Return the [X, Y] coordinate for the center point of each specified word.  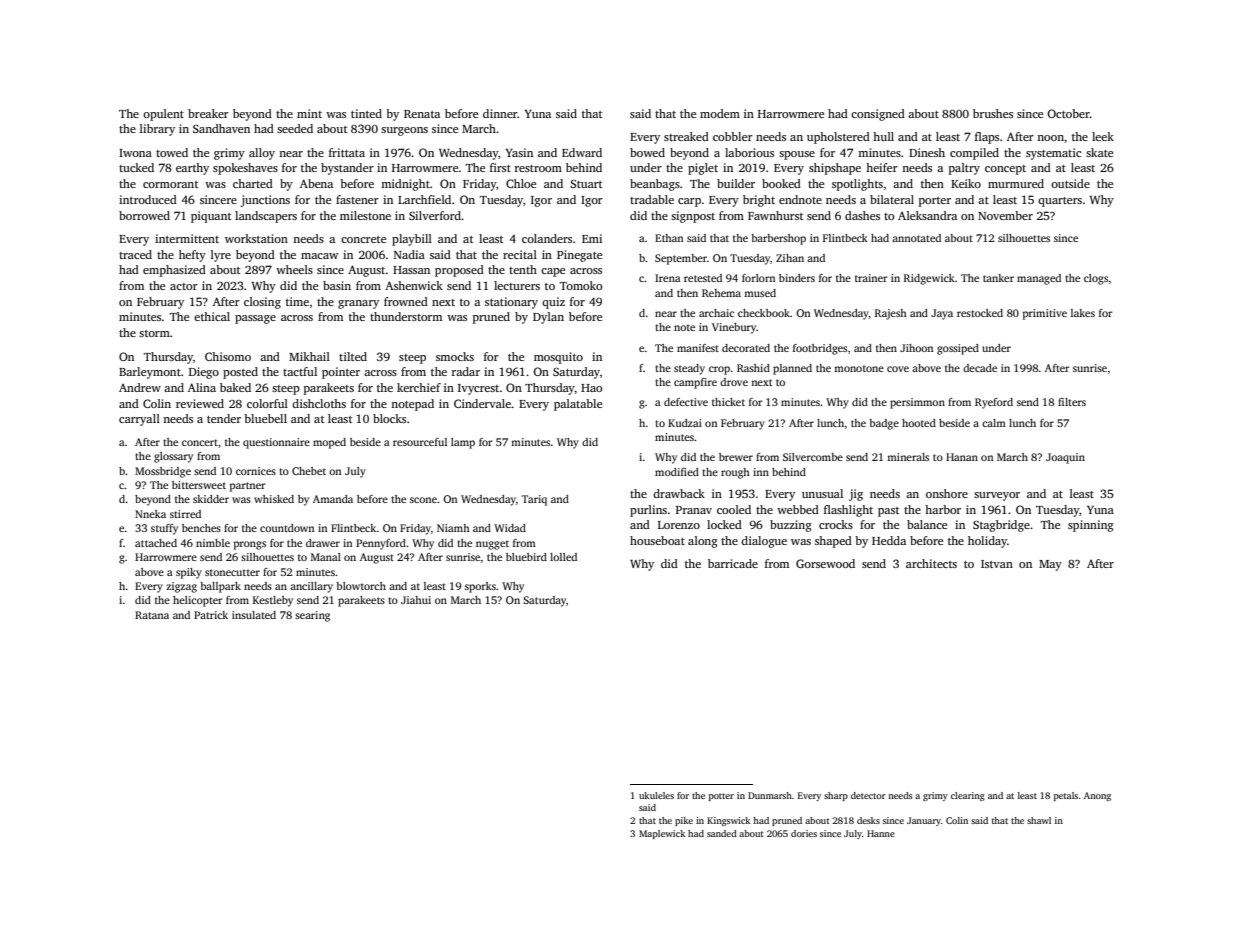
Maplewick [662, 834]
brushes [993, 113]
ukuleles [656, 795]
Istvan [997, 564]
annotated [916, 238]
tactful [300, 371]
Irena [668, 278]
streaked [686, 136]
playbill [412, 240]
